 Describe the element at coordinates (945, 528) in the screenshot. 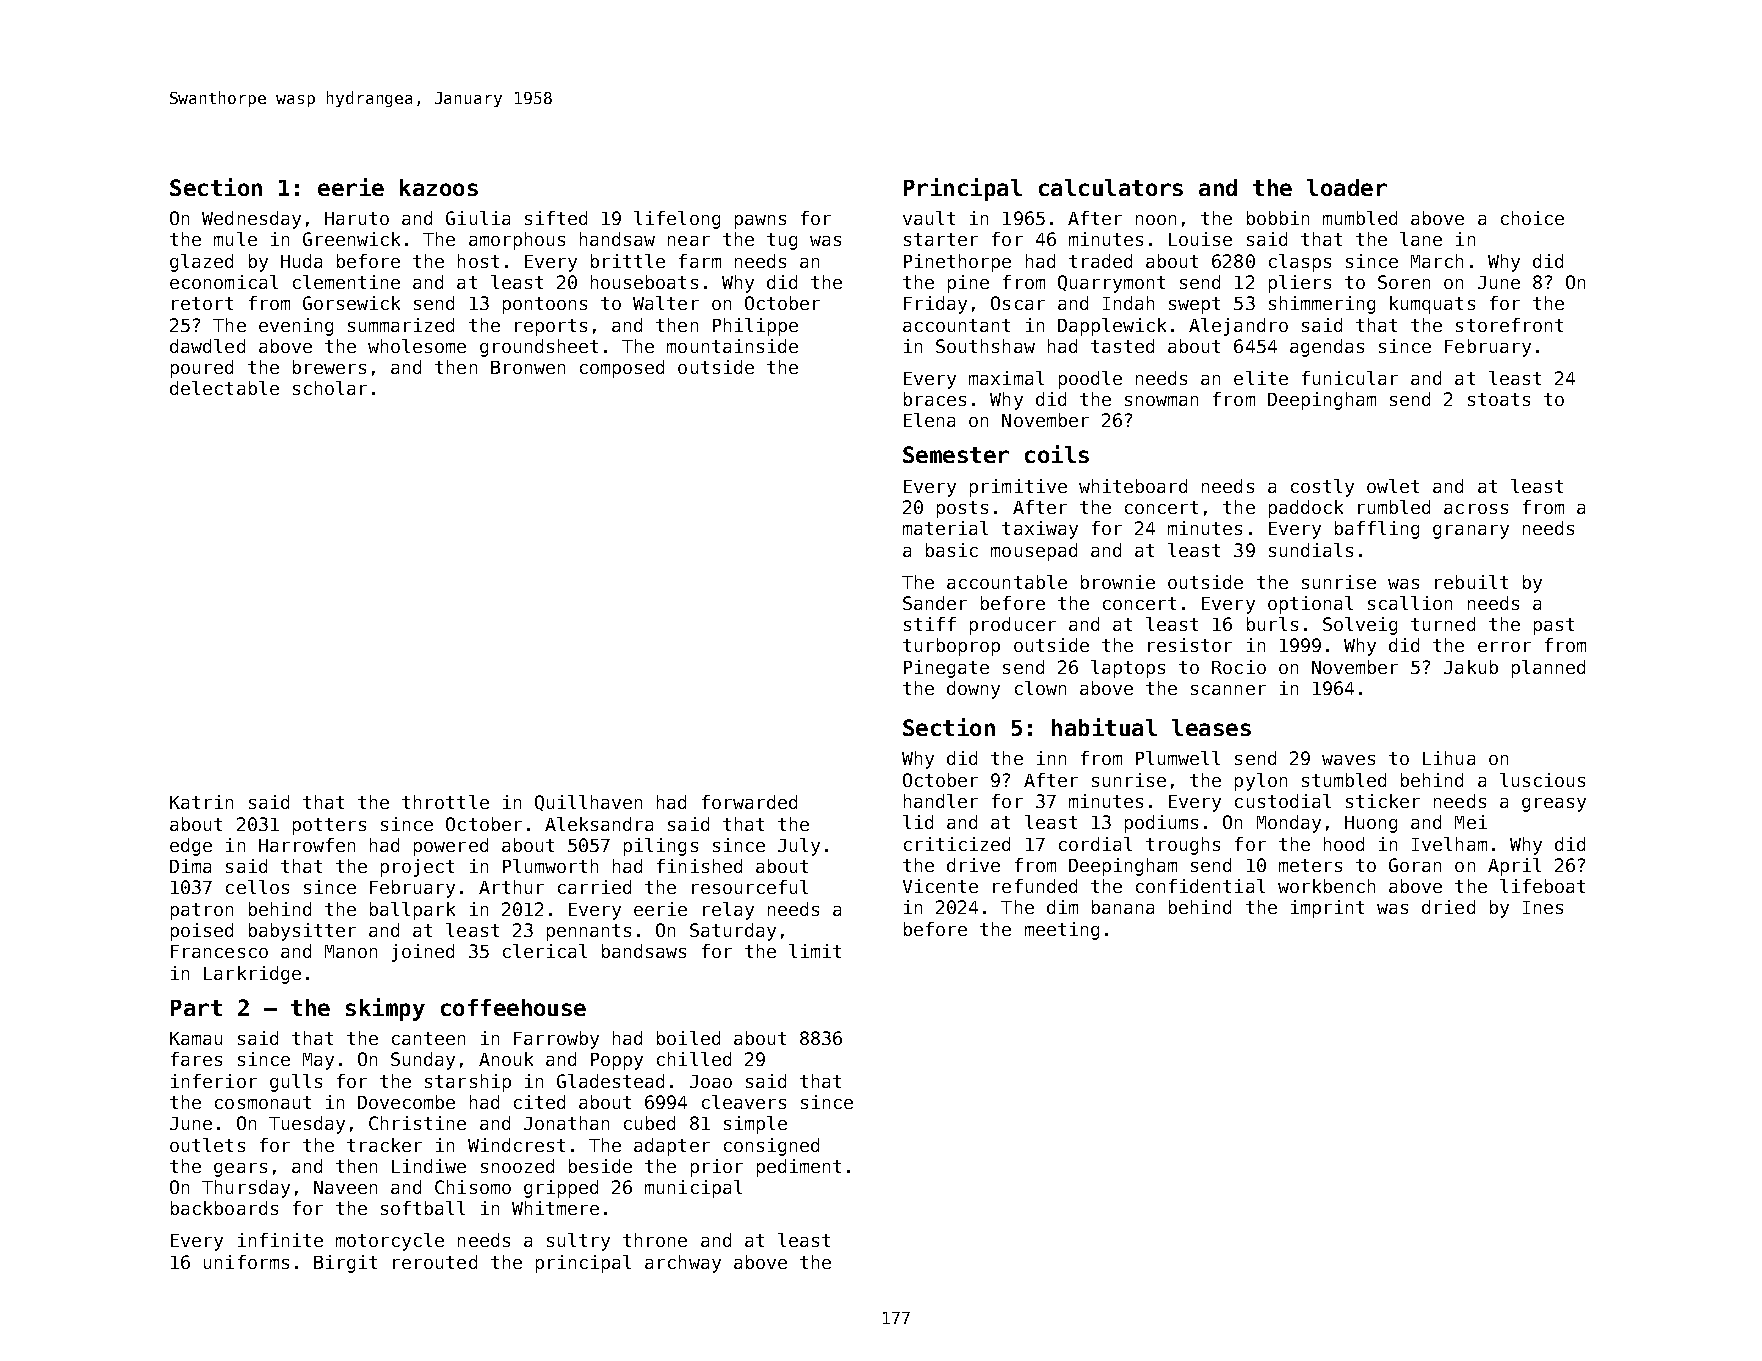

I see `material` at that location.
